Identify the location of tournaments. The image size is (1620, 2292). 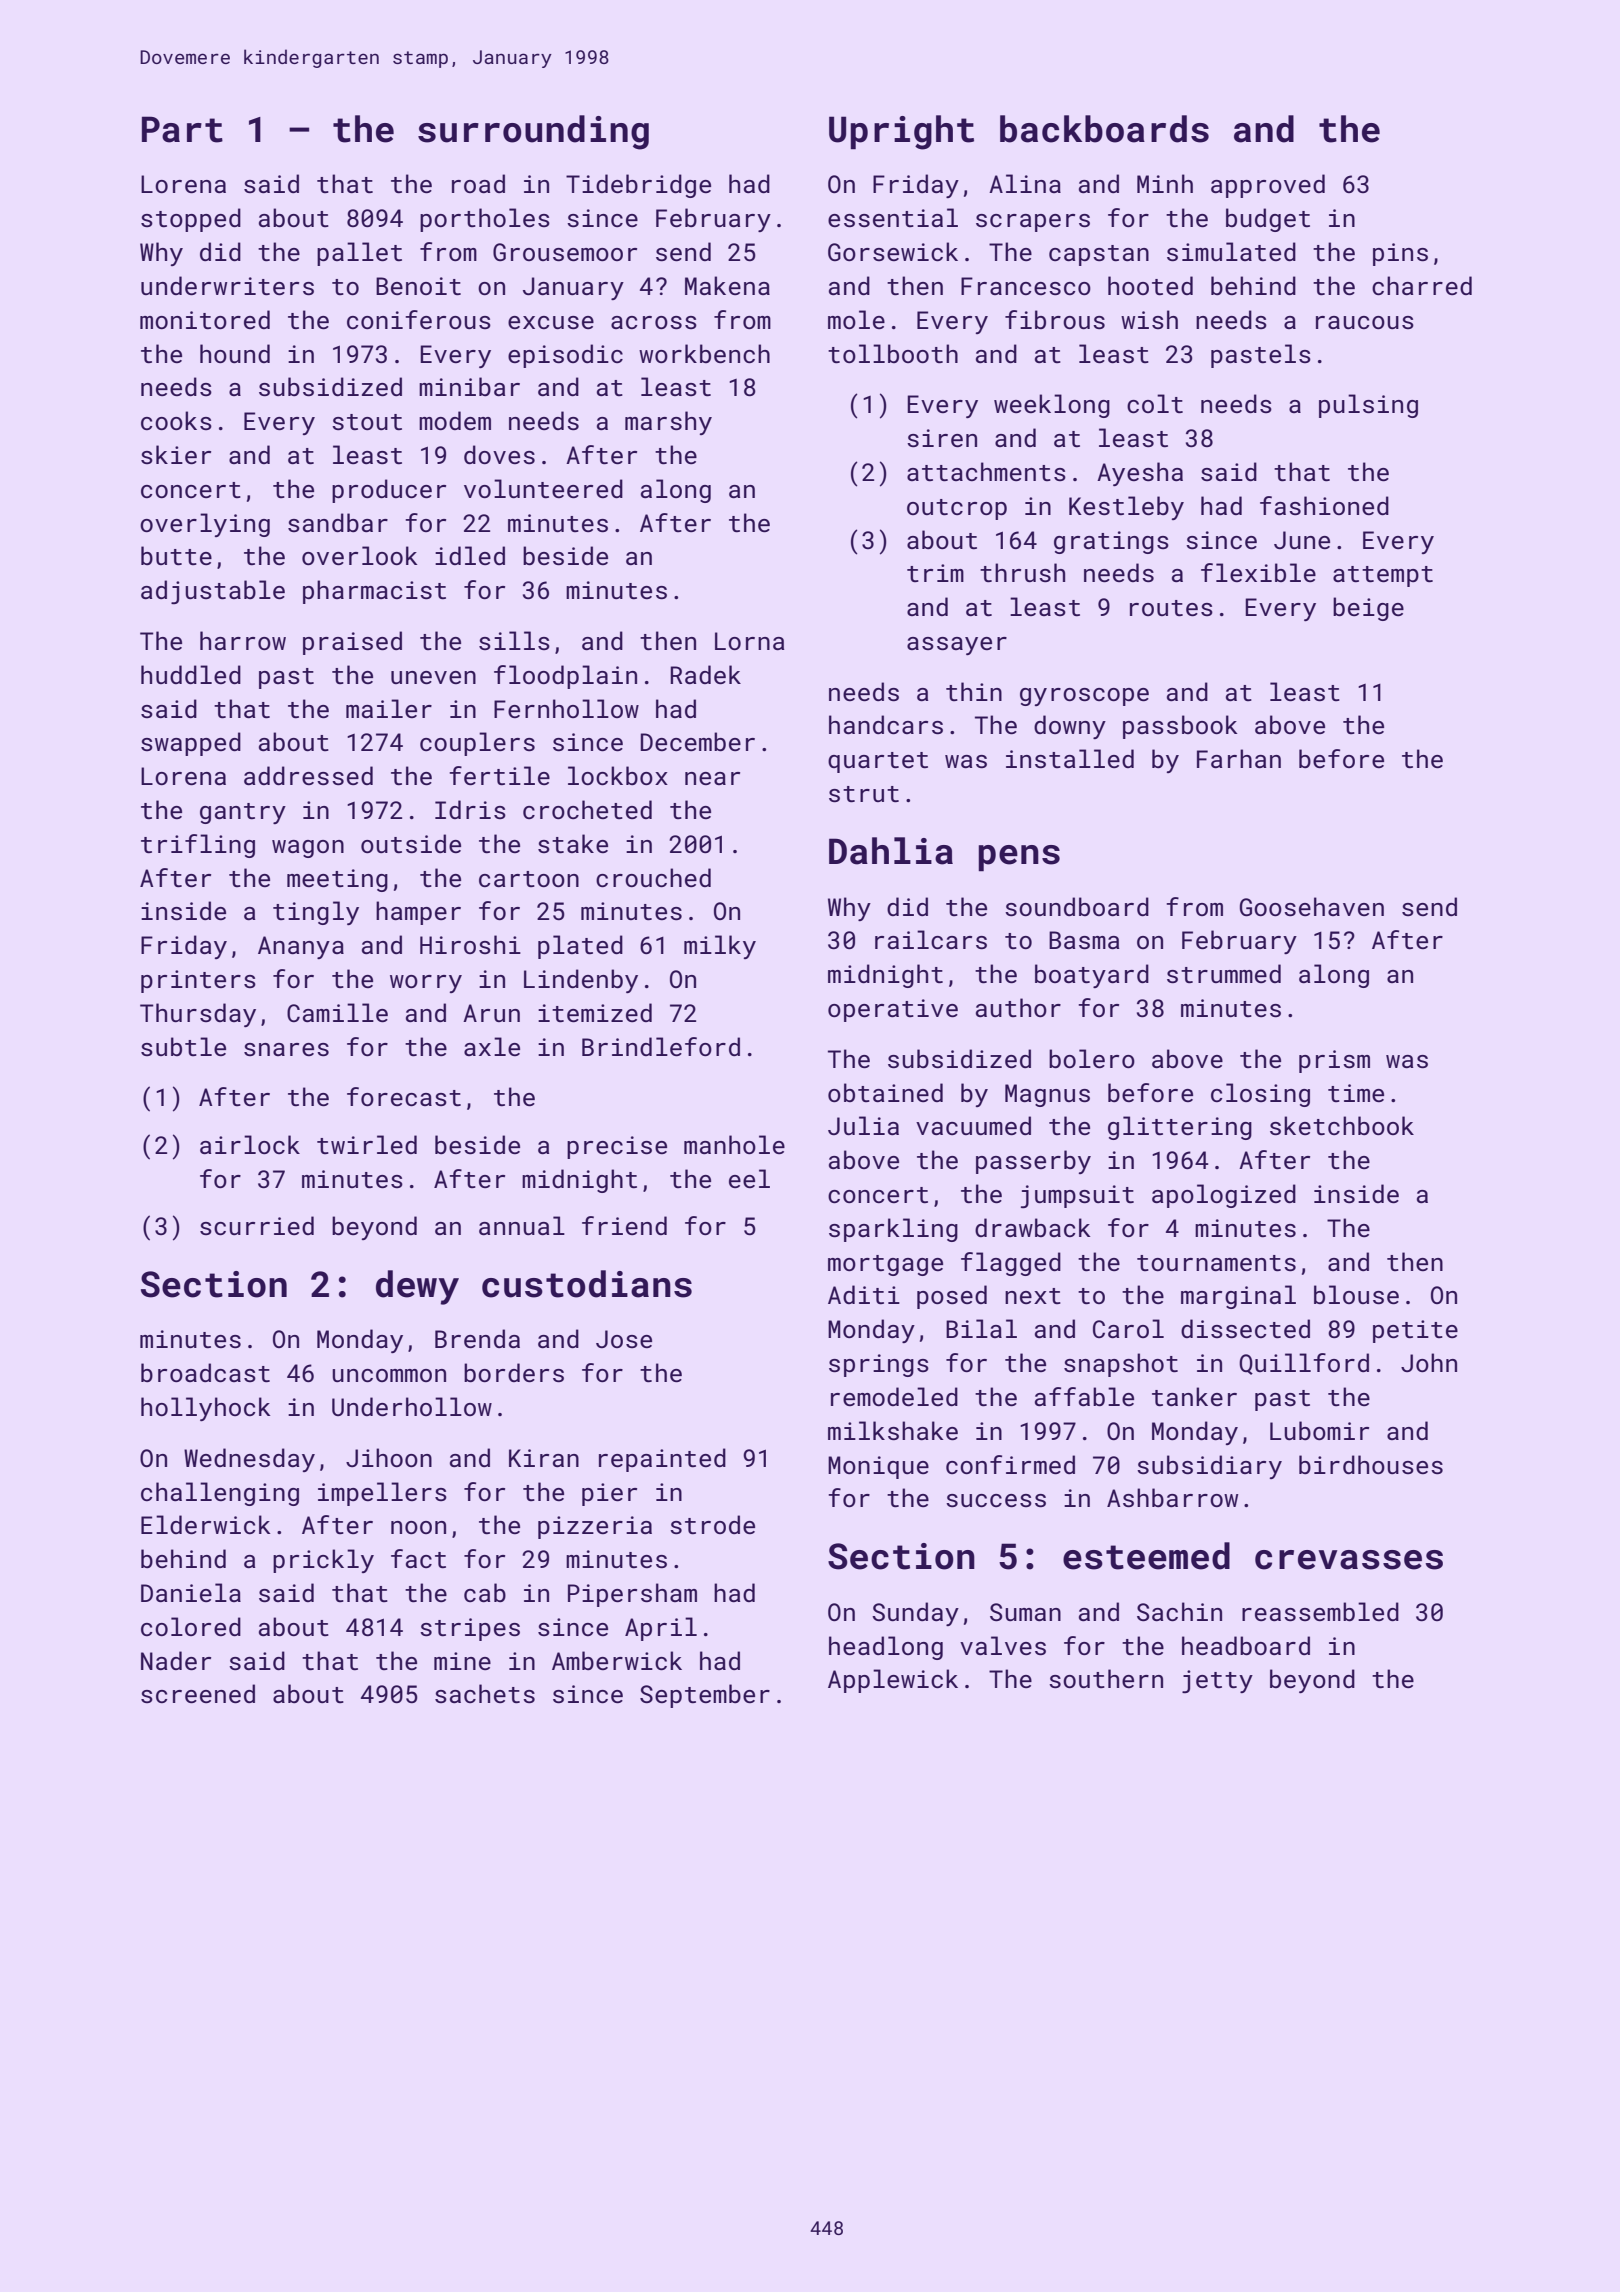
(1216, 1263).
